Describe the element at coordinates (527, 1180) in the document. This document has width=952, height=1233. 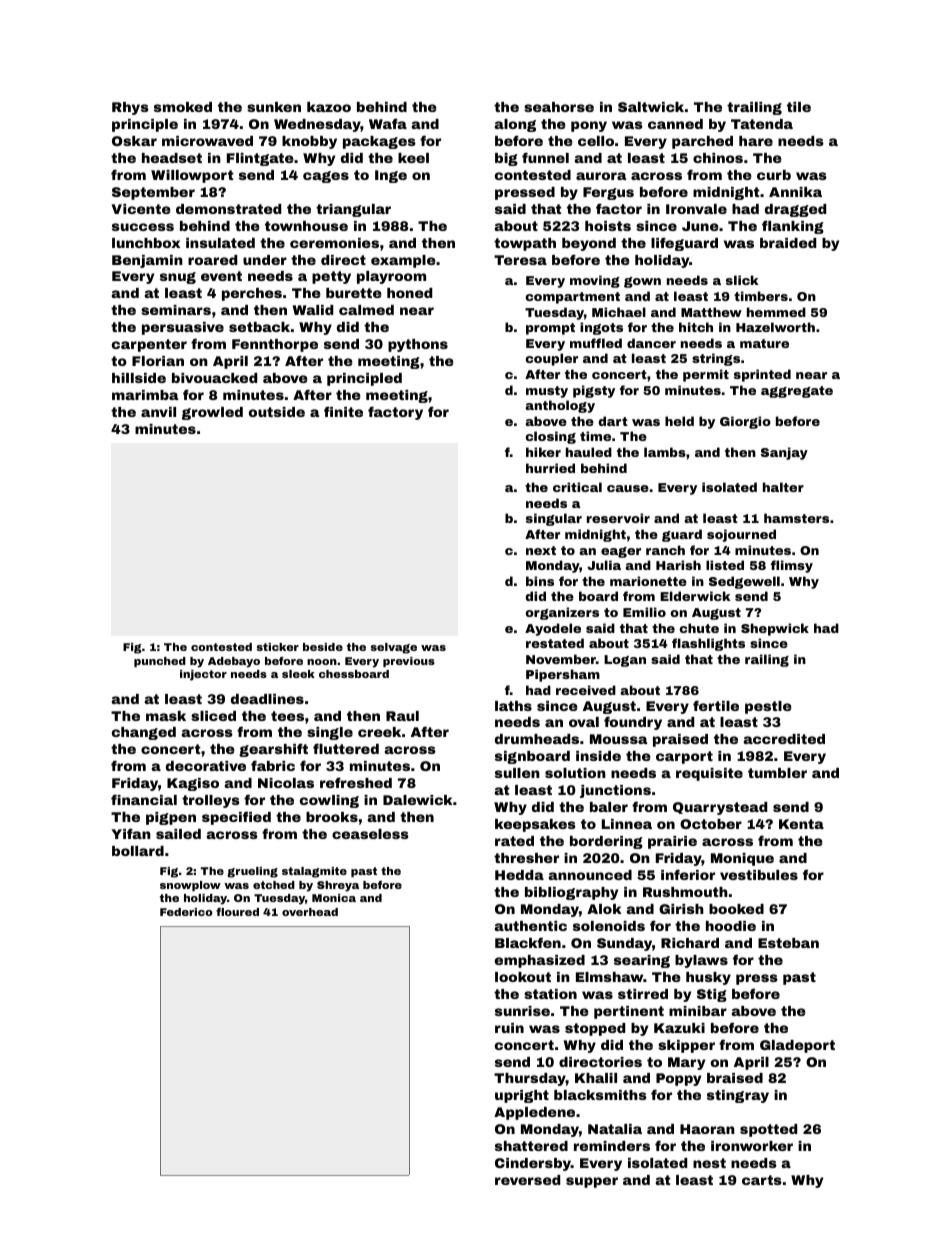
I see `reversed` at that location.
